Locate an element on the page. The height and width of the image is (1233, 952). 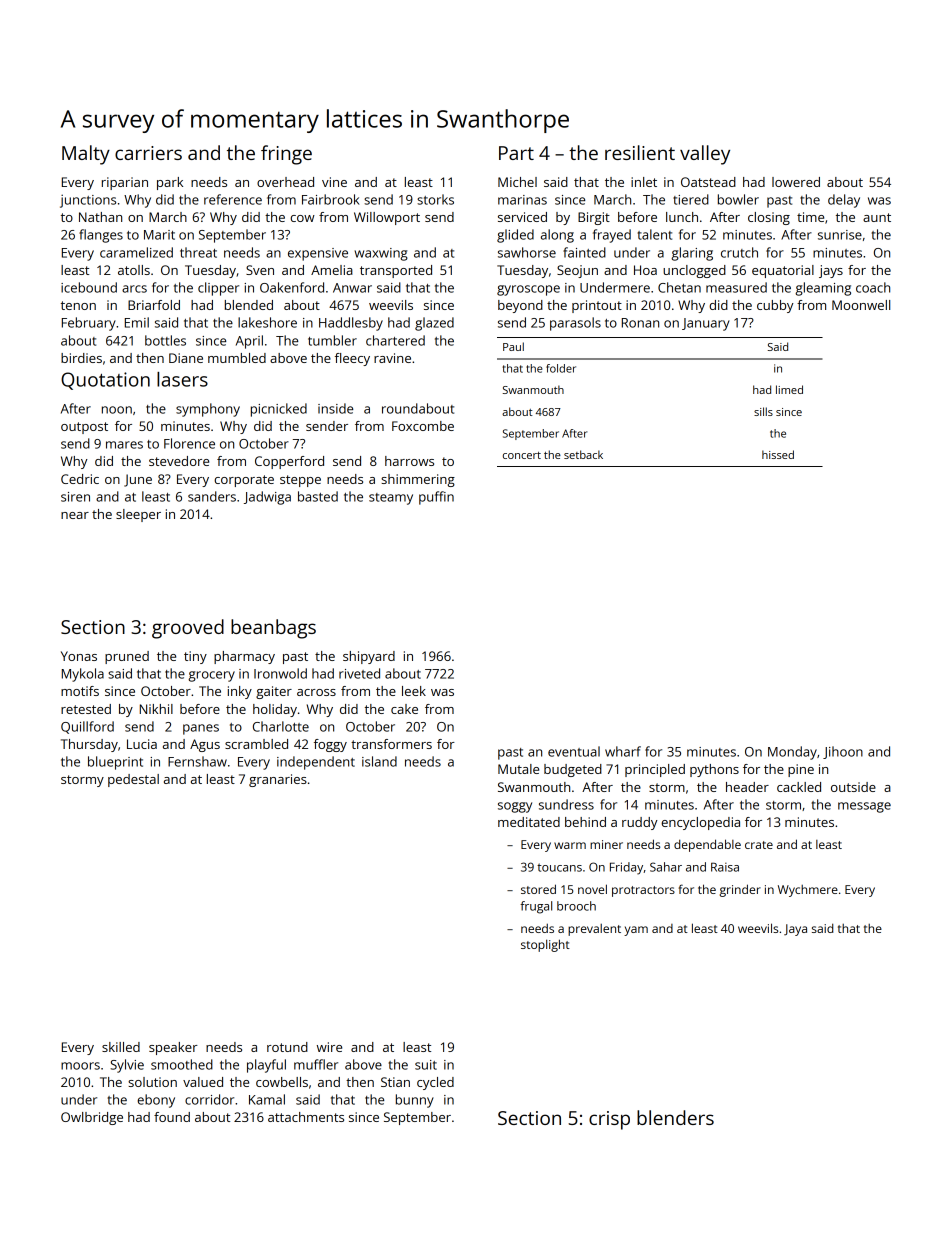
sleeper is located at coordinates (138, 515).
